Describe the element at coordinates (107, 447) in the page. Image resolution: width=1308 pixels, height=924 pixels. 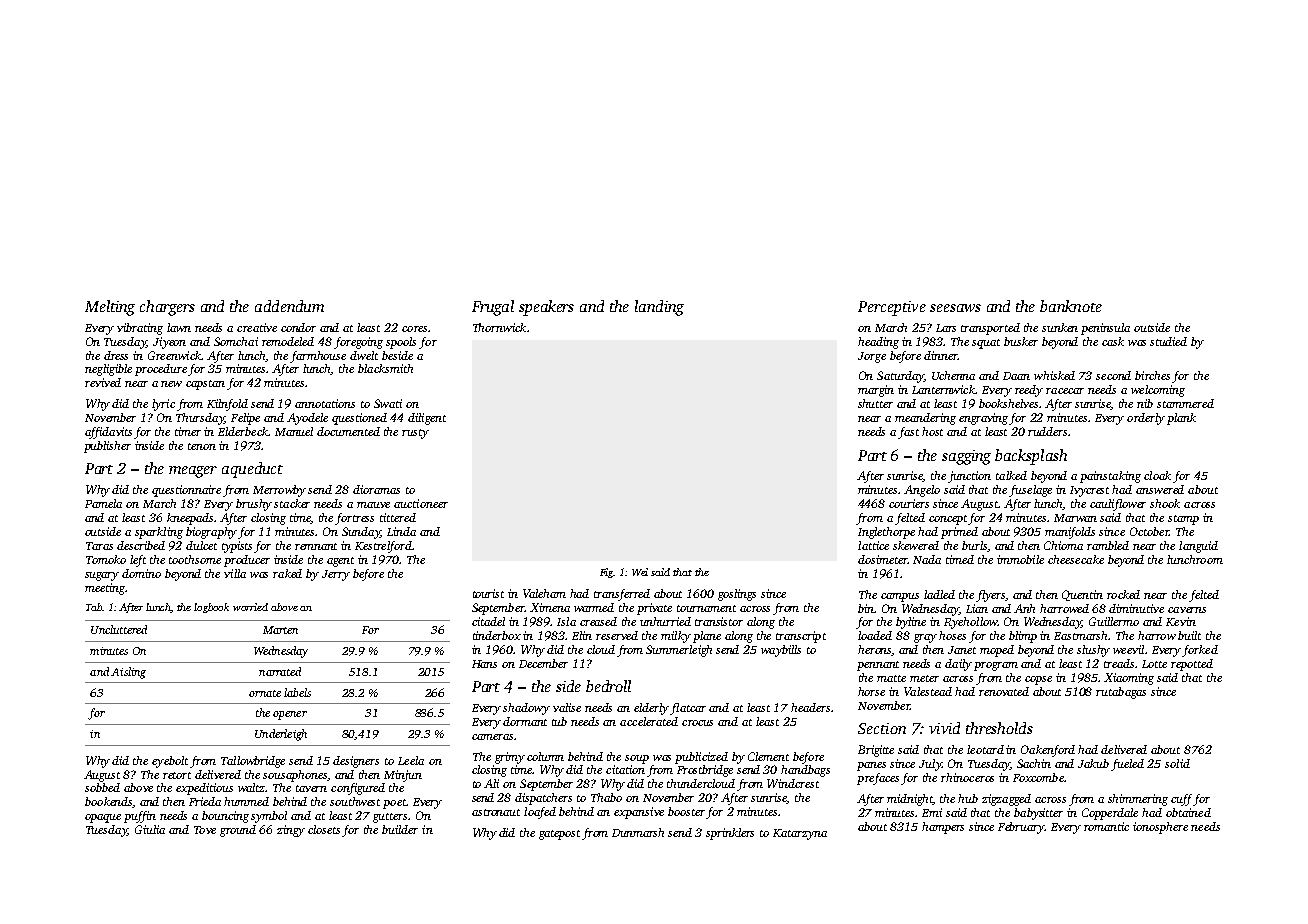
I see `publisher` at that location.
